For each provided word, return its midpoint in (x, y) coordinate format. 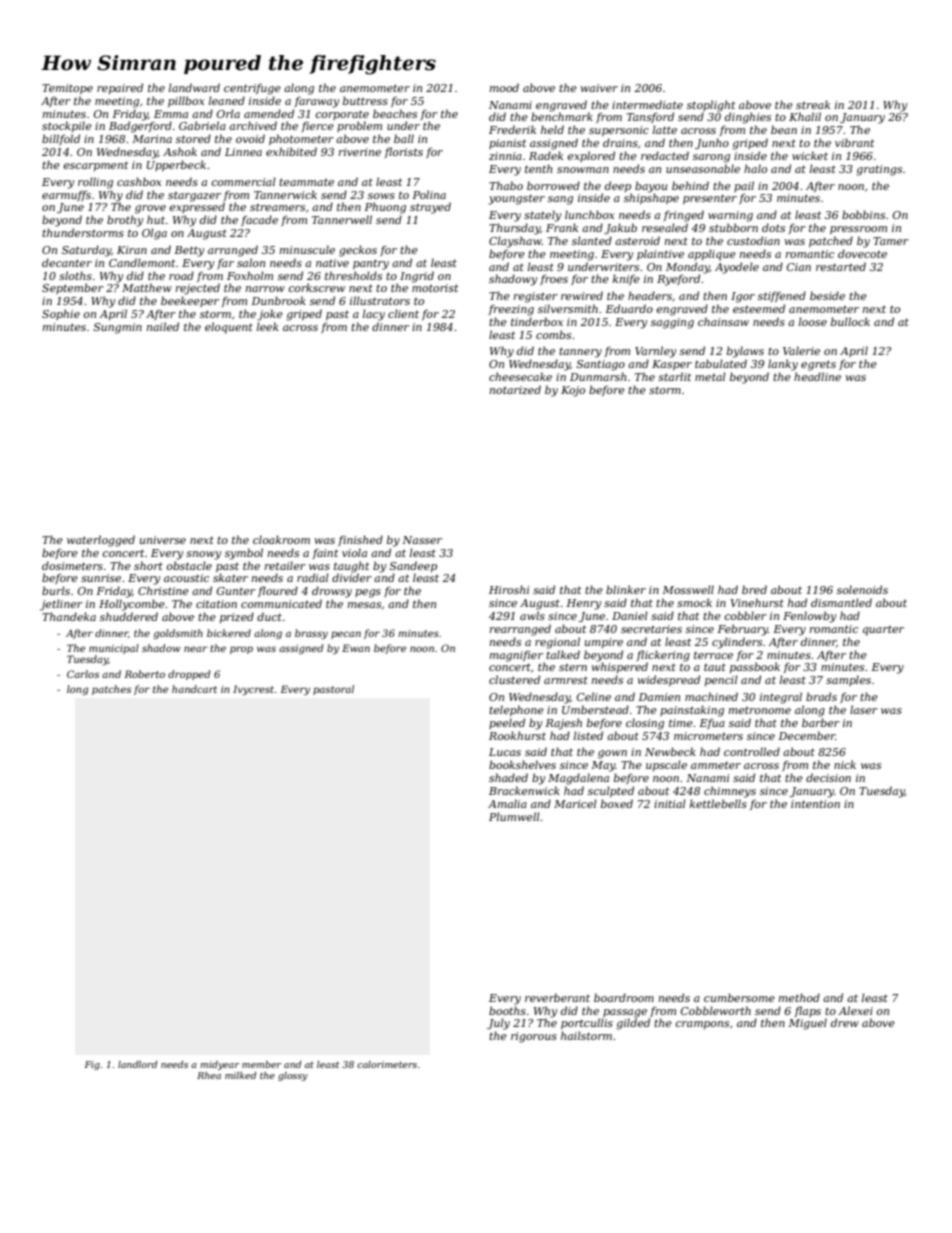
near (195, 649)
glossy (293, 1076)
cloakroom (281, 539)
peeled (507, 723)
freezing (511, 310)
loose (813, 321)
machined (711, 696)
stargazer (194, 197)
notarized (515, 389)
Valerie (801, 350)
